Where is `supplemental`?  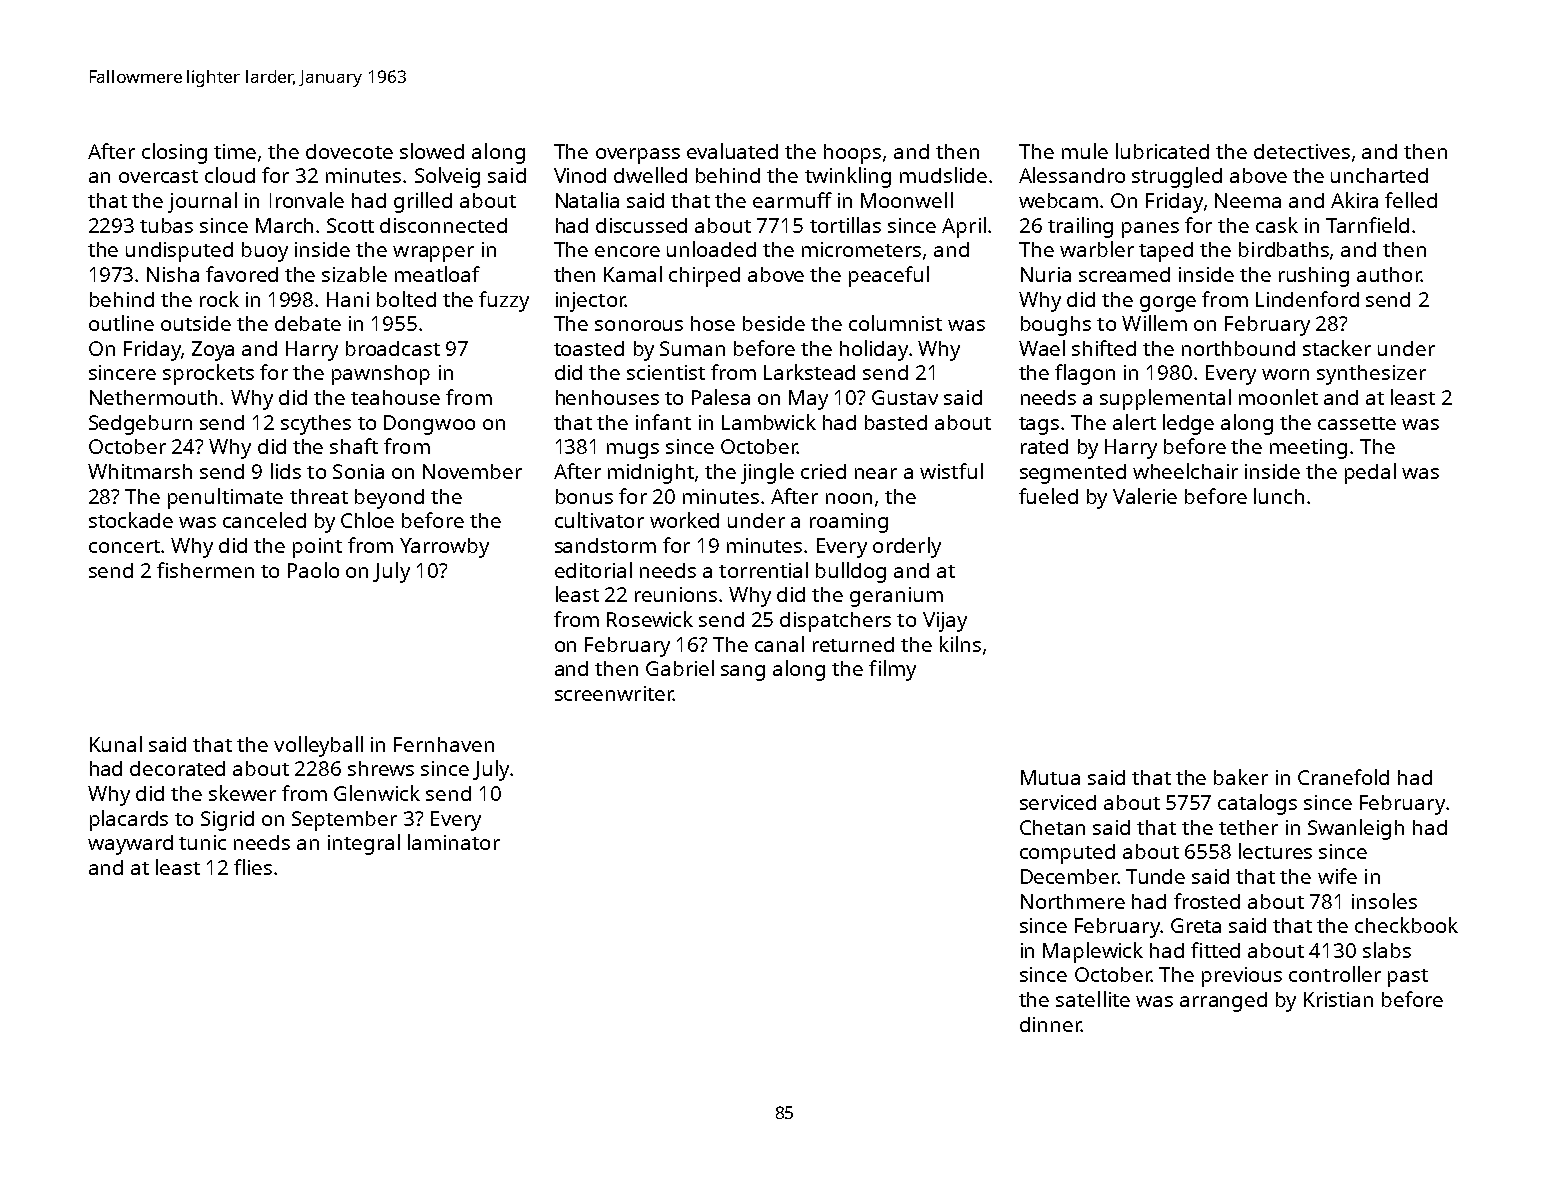
supplemental is located at coordinates (1165, 399).
